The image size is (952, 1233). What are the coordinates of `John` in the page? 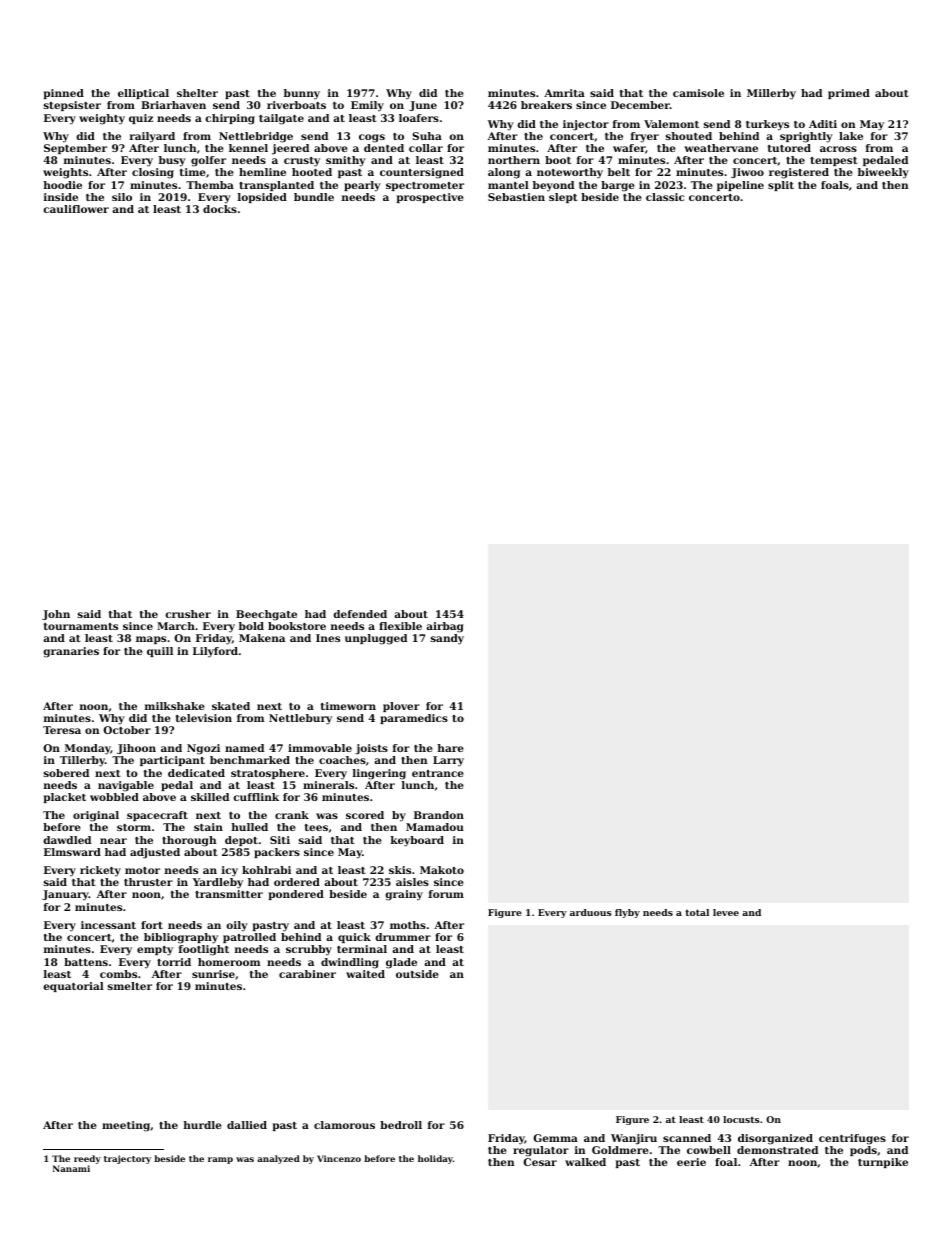 It's located at (56, 615).
